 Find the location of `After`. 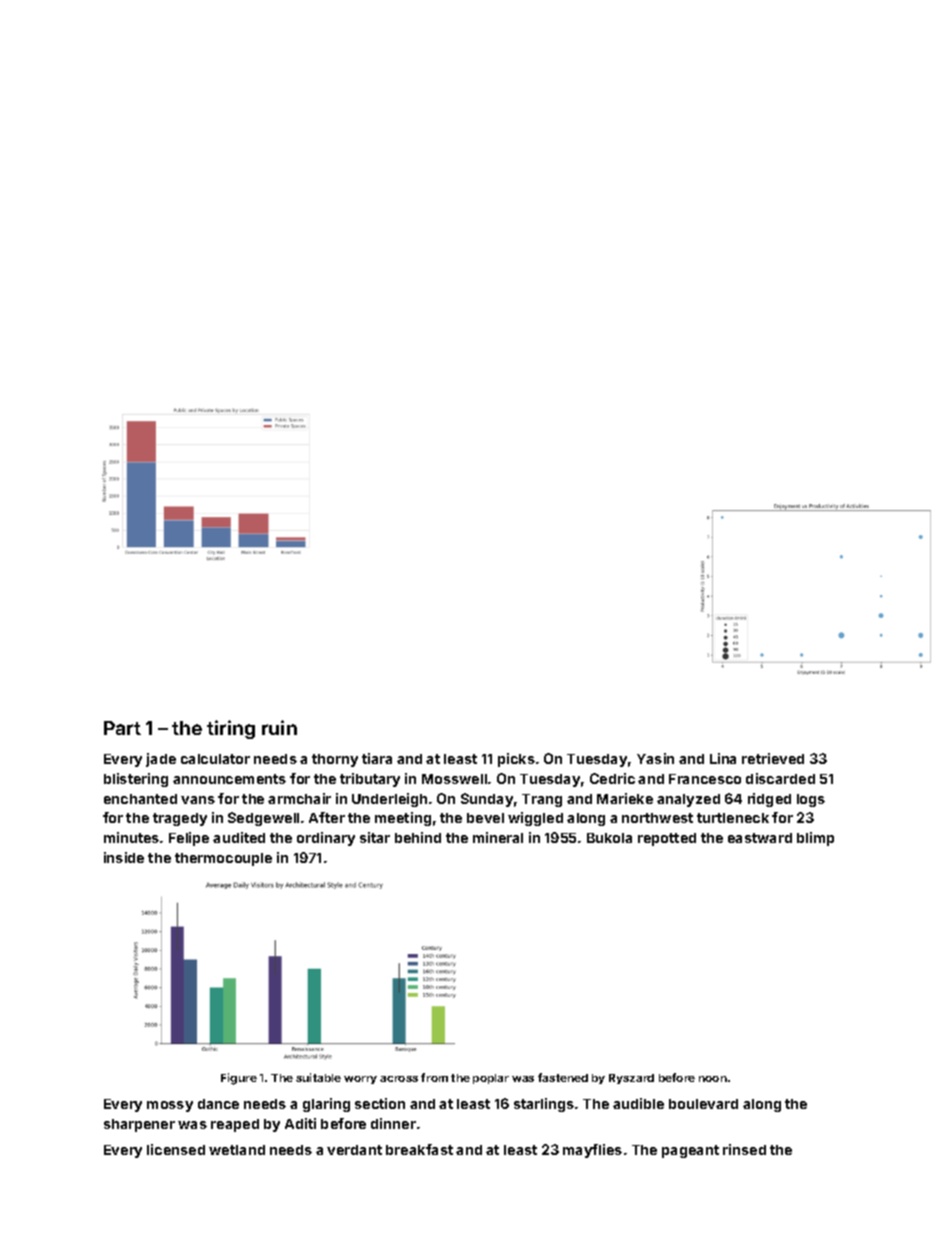

After is located at coordinates (327, 817).
